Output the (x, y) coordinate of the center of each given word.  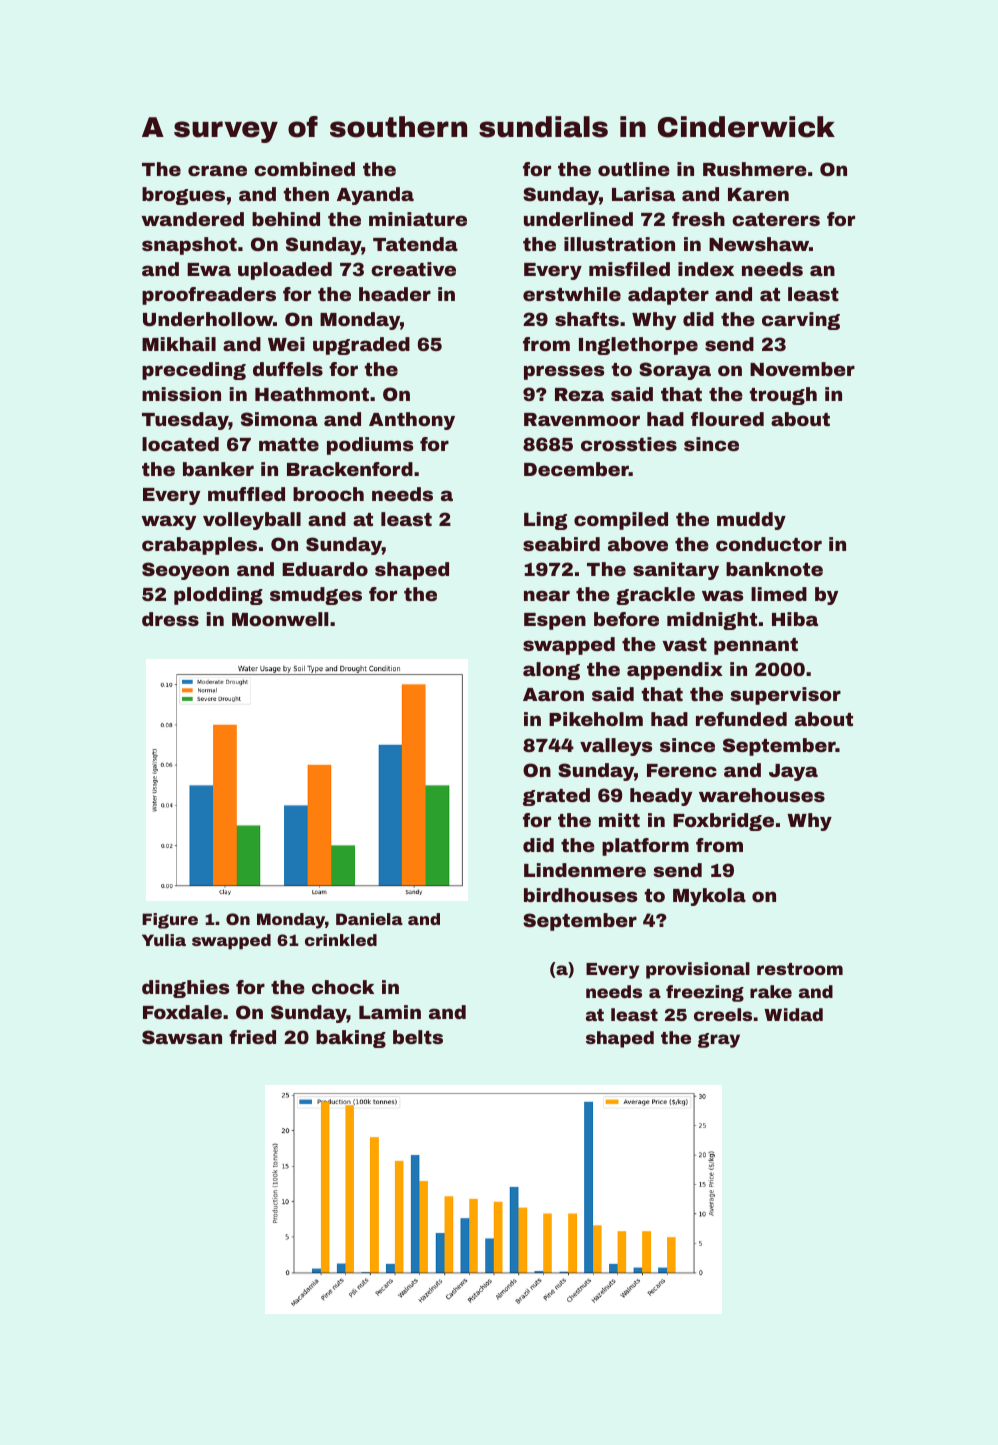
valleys (616, 747)
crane (217, 170)
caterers (776, 219)
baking (351, 1039)
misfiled (629, 269)
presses (564, 372)
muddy (751, 521)
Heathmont (312, 394)
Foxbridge (723, 822)
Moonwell (280, 619)
